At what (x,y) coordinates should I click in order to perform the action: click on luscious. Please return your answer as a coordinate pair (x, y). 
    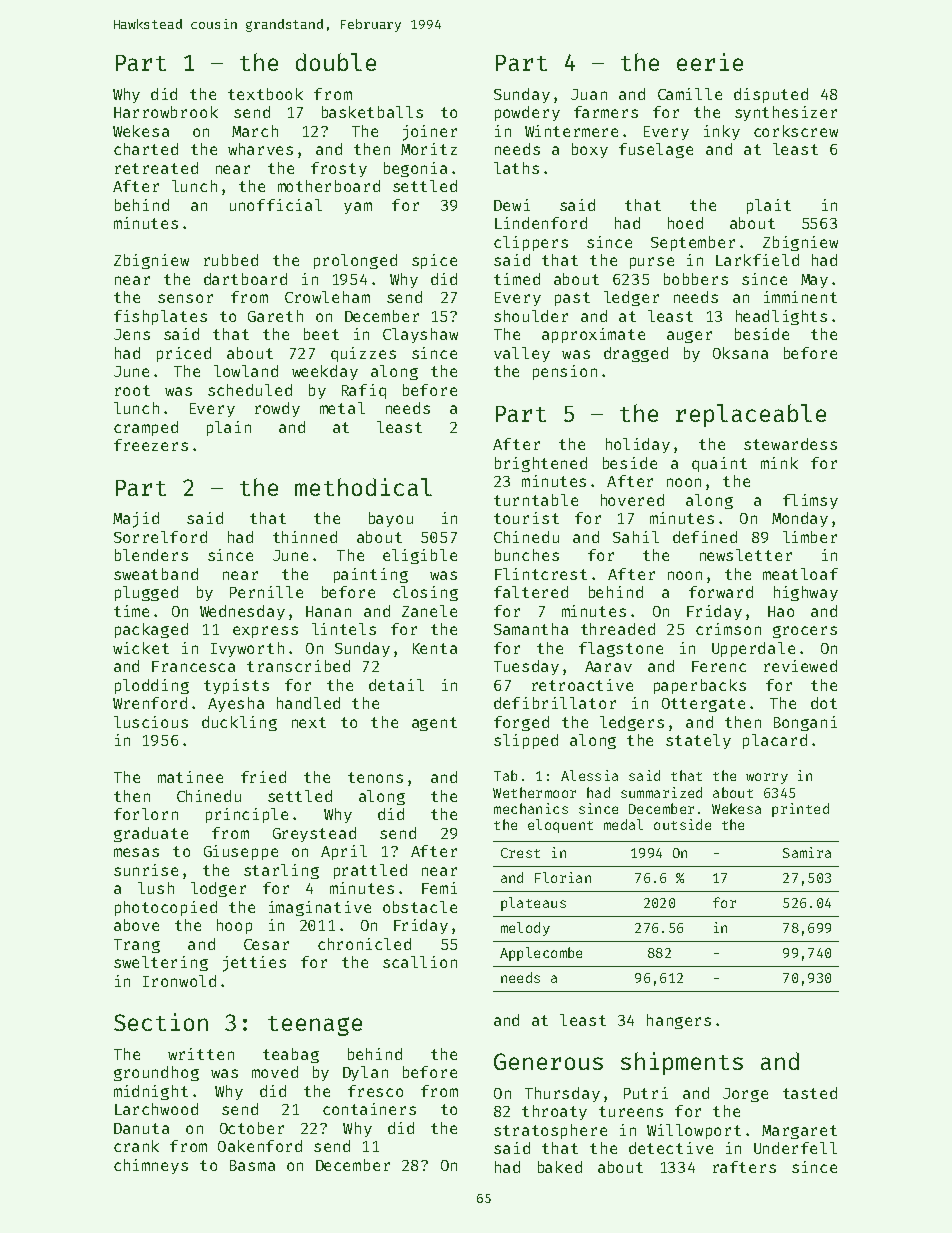
    Looking at the image, I should click on (151, 722).
